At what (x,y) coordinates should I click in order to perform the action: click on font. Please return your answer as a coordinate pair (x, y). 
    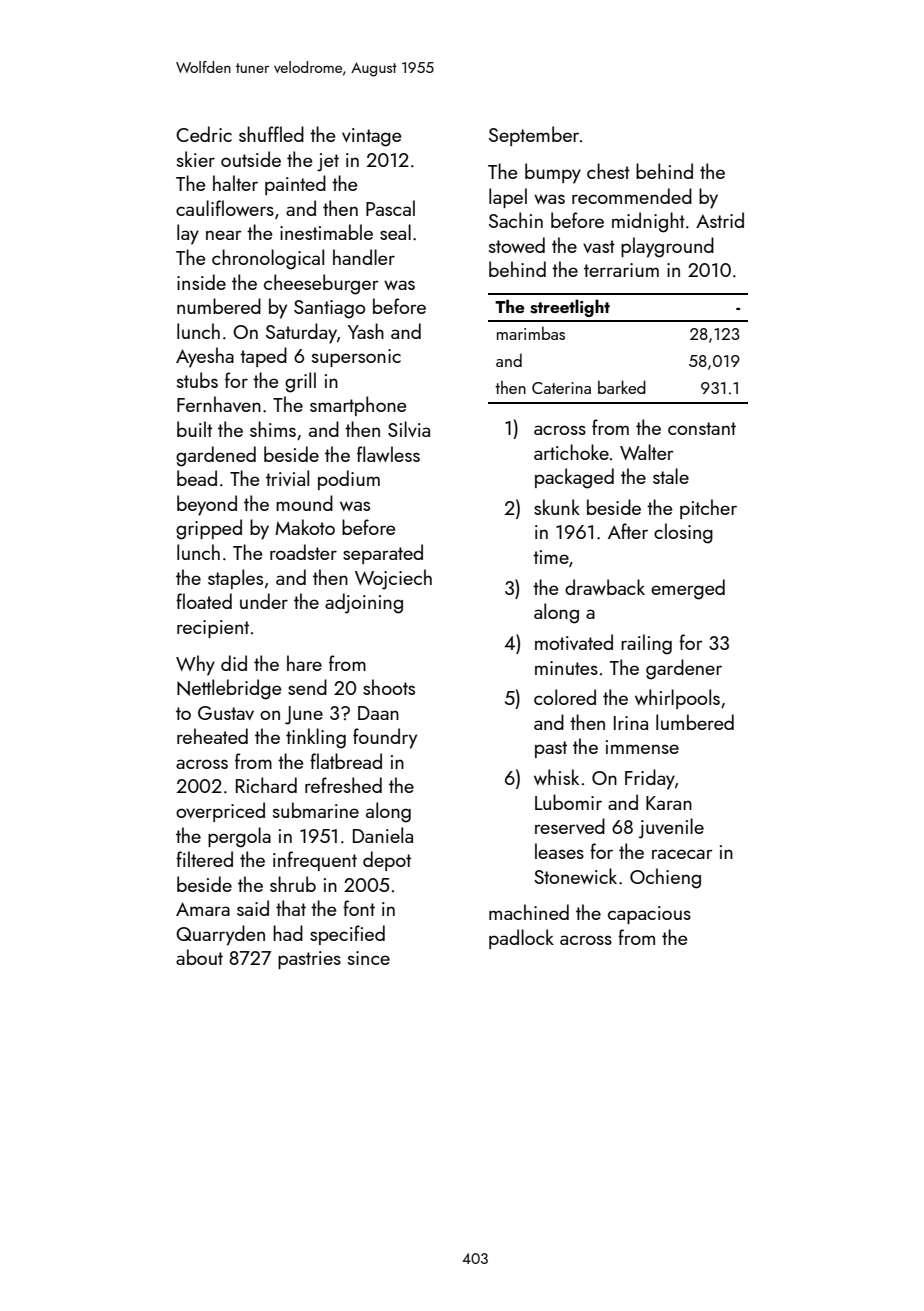
    Looking at the image, I should click on (359, 908).
